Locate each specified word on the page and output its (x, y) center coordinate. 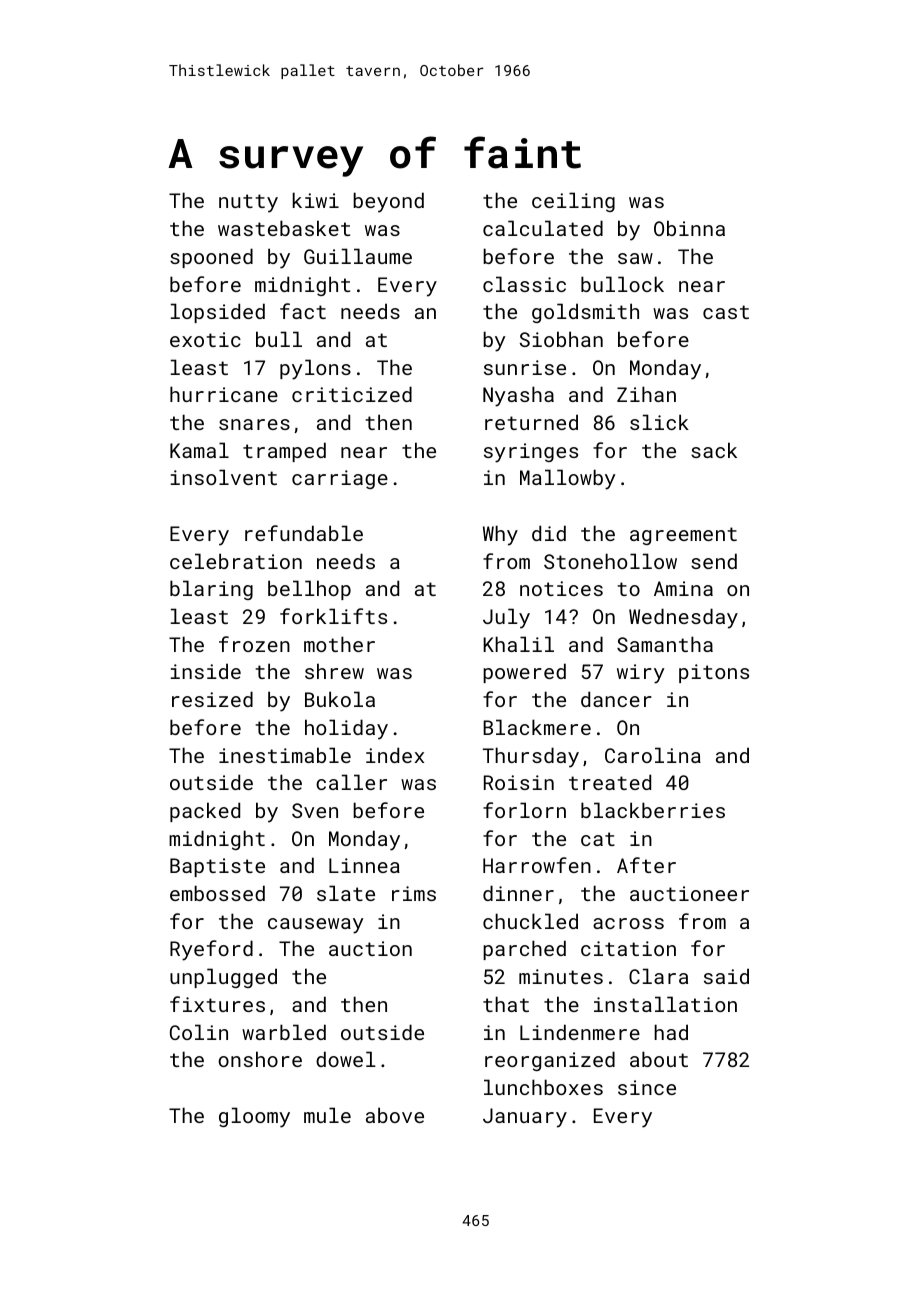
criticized (352, 394)
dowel (346, 1059)
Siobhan (561, 339)
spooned (211, 258)
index (395, 755)
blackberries (653, 810)
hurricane (224, 394)
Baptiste (217, 867)
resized (212, 699)
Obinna (689, 228)
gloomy (254, 1117)
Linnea (364, 865)
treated (610, 782)
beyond (388, 202)
